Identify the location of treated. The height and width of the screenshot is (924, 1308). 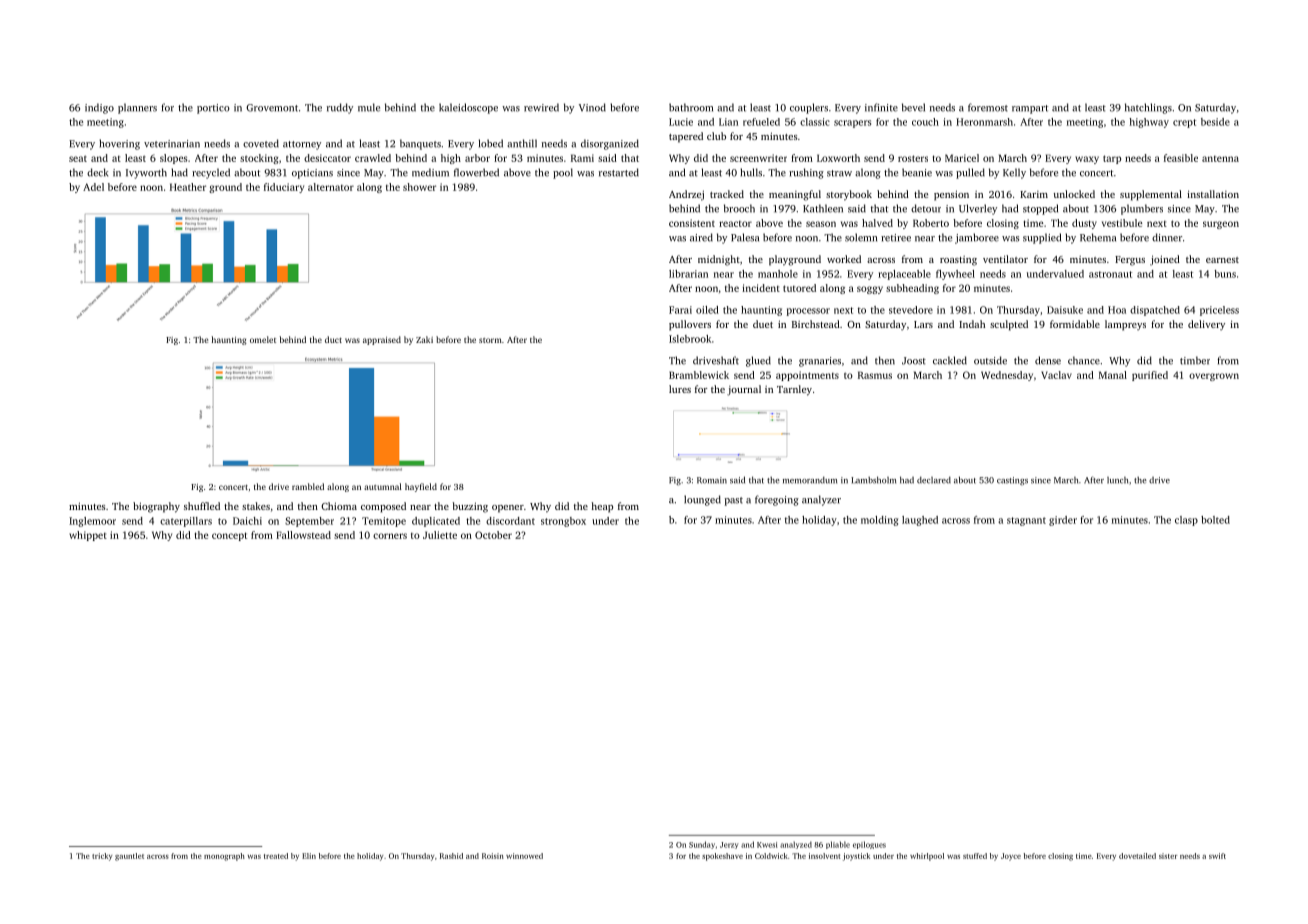
(276, 856).
